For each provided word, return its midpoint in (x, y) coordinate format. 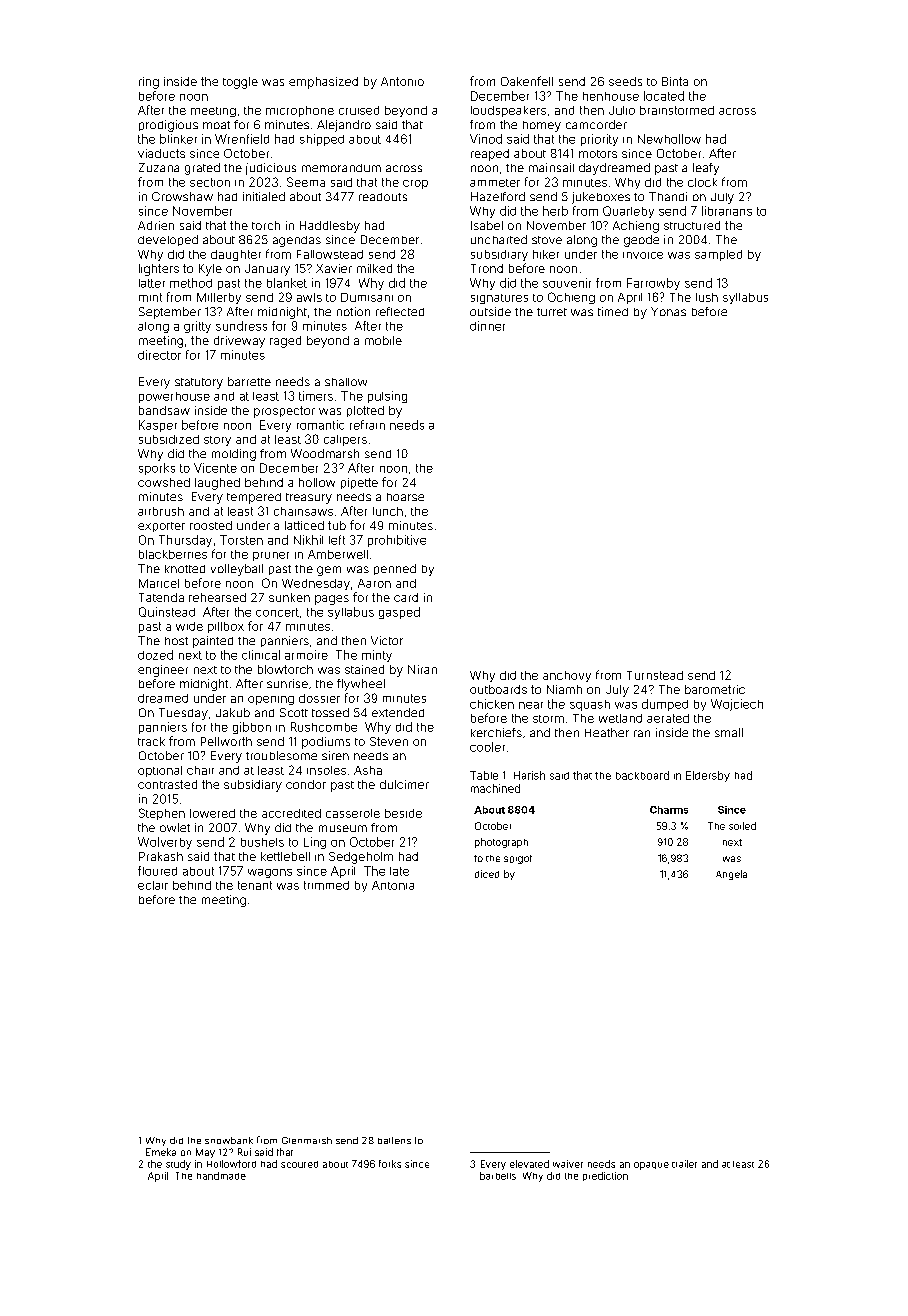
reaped (490, 155)
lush (707, 297)
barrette (249, 381)
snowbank (229, 1140)
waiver (568, 1164)
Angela (731, 875)
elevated (529, 1164)
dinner (487, 326)
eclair (153, 885)
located (664, 96)
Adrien (156, 225)
